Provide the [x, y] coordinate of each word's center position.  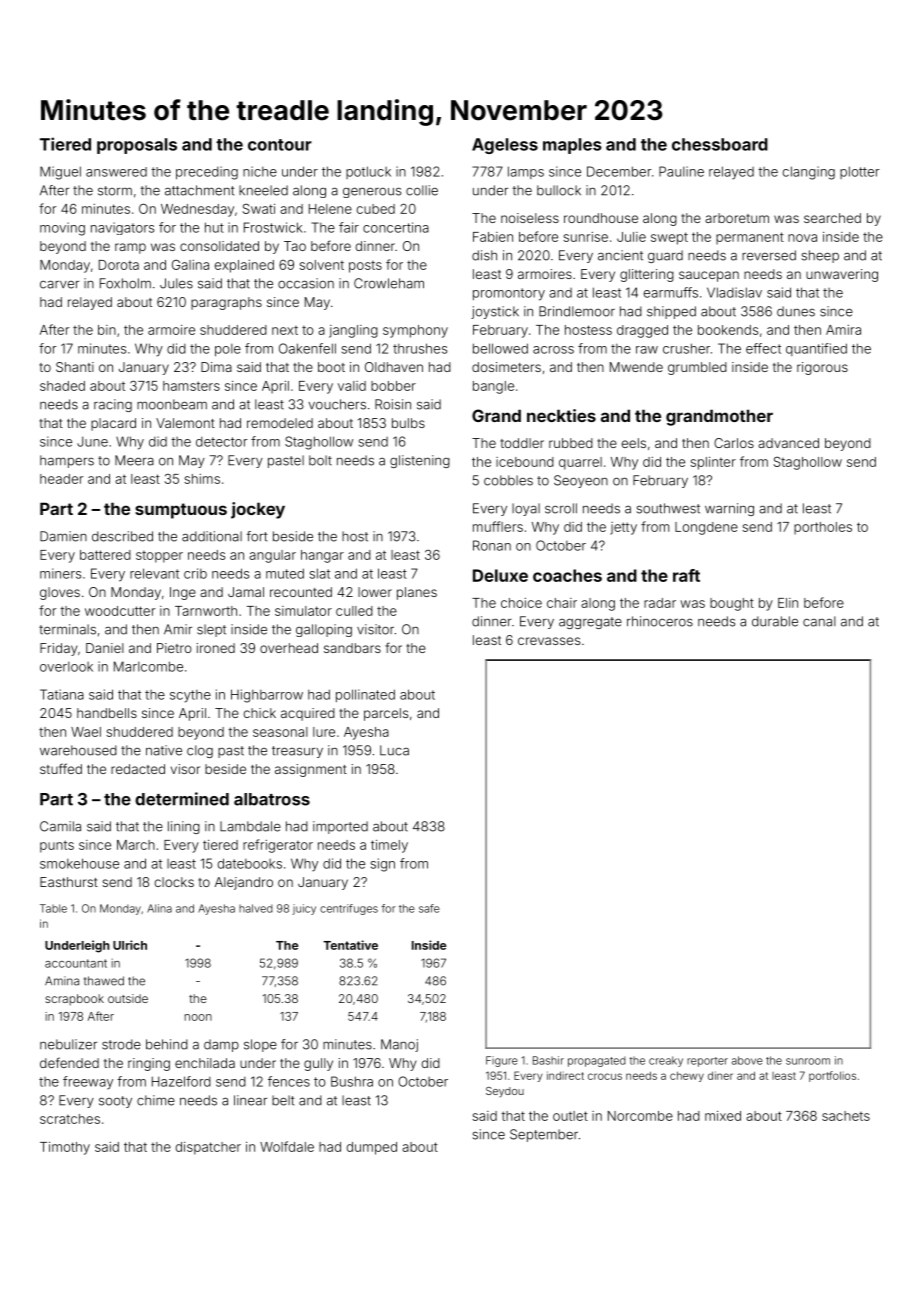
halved [256, 908]
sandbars [352, 648]
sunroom [808, 1061]
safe [429, 908]
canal [819, 621]
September [544, 1135]
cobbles [508, 480]
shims [202, 479]
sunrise [585, 237]
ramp [130, 248]
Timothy [65, 1148]
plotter [860, 172]
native [164, 750]
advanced [788, 443]
